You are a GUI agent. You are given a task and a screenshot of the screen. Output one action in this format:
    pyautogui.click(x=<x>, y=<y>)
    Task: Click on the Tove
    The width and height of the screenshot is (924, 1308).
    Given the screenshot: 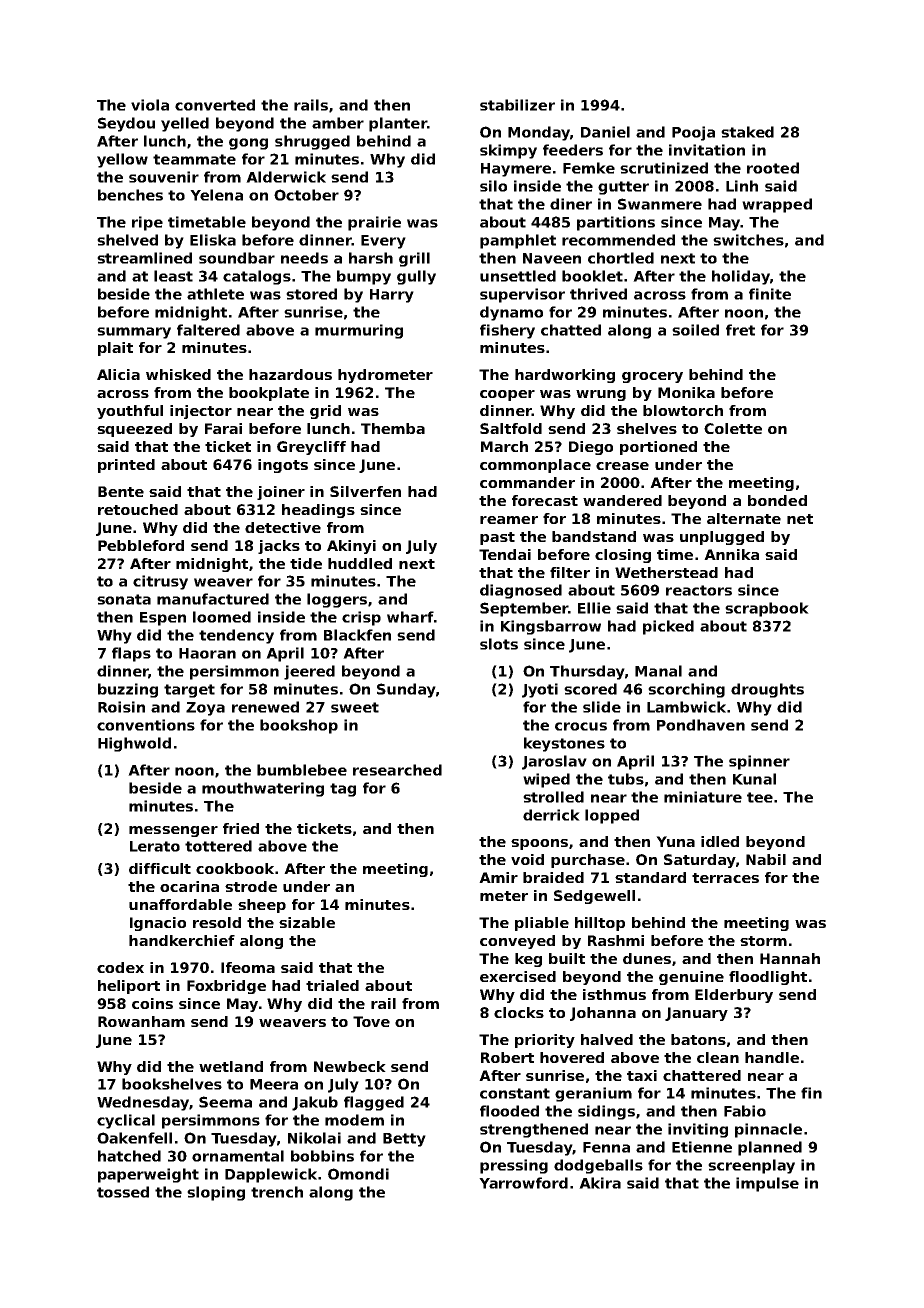 What is the action you would take?
    pyautogui.click(x=371, y=1021)
